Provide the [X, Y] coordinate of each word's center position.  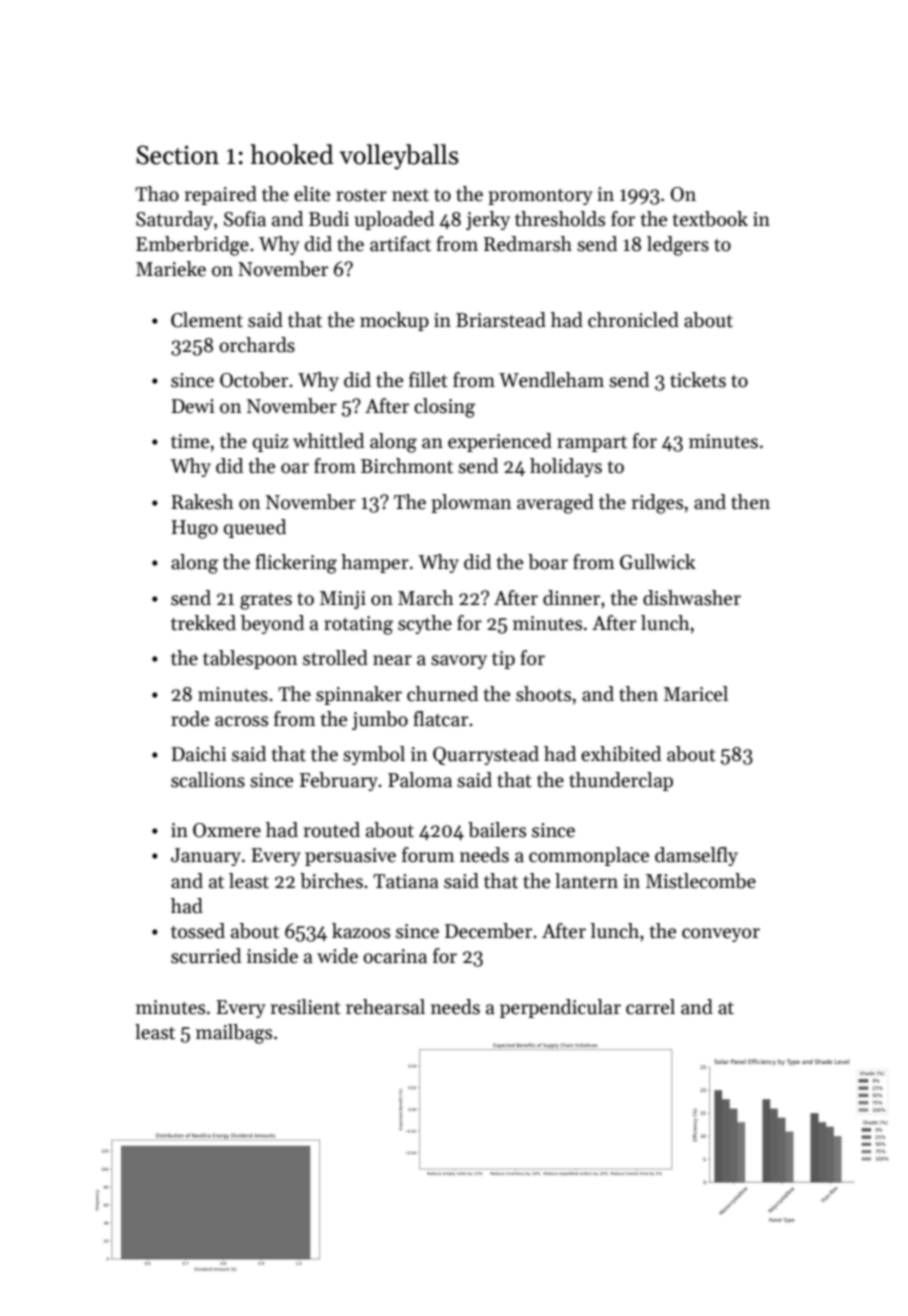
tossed [198, 931]
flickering [296, 564]
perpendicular [560, 1008]
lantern [586, 881]
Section [177, 155]
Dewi [193, 406]
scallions [208, 780]
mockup [394, 321]
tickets [698, 380]
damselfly [696, 856]
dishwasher [692, 598]
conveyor [721, 935]
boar [548, 562]
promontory [540, 197]
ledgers [678, 246]
